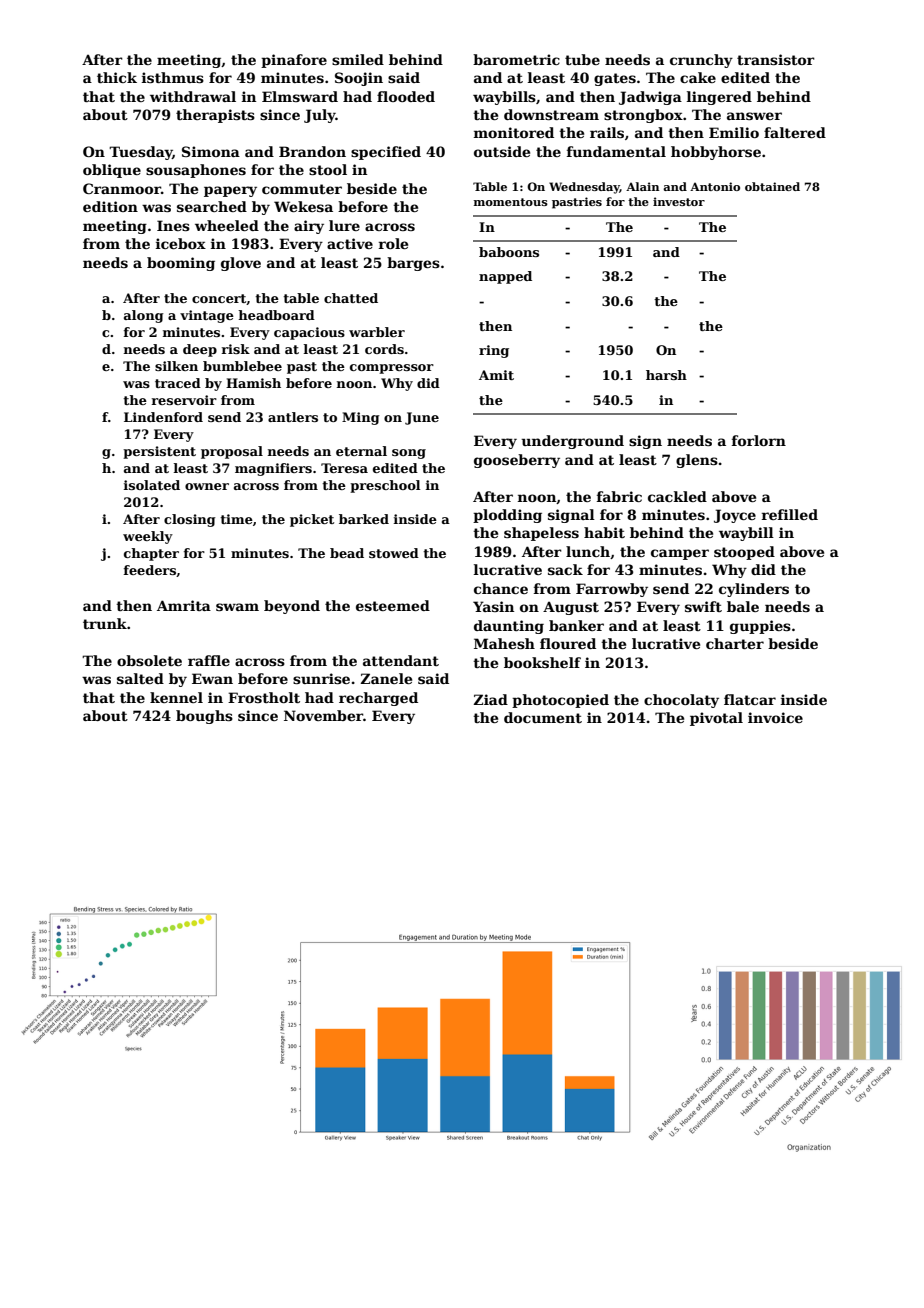 This screenshot has width=924, height=1308. Describe the element at coordinates (754, 116) in the screenshot. I see `answer` at that location.
